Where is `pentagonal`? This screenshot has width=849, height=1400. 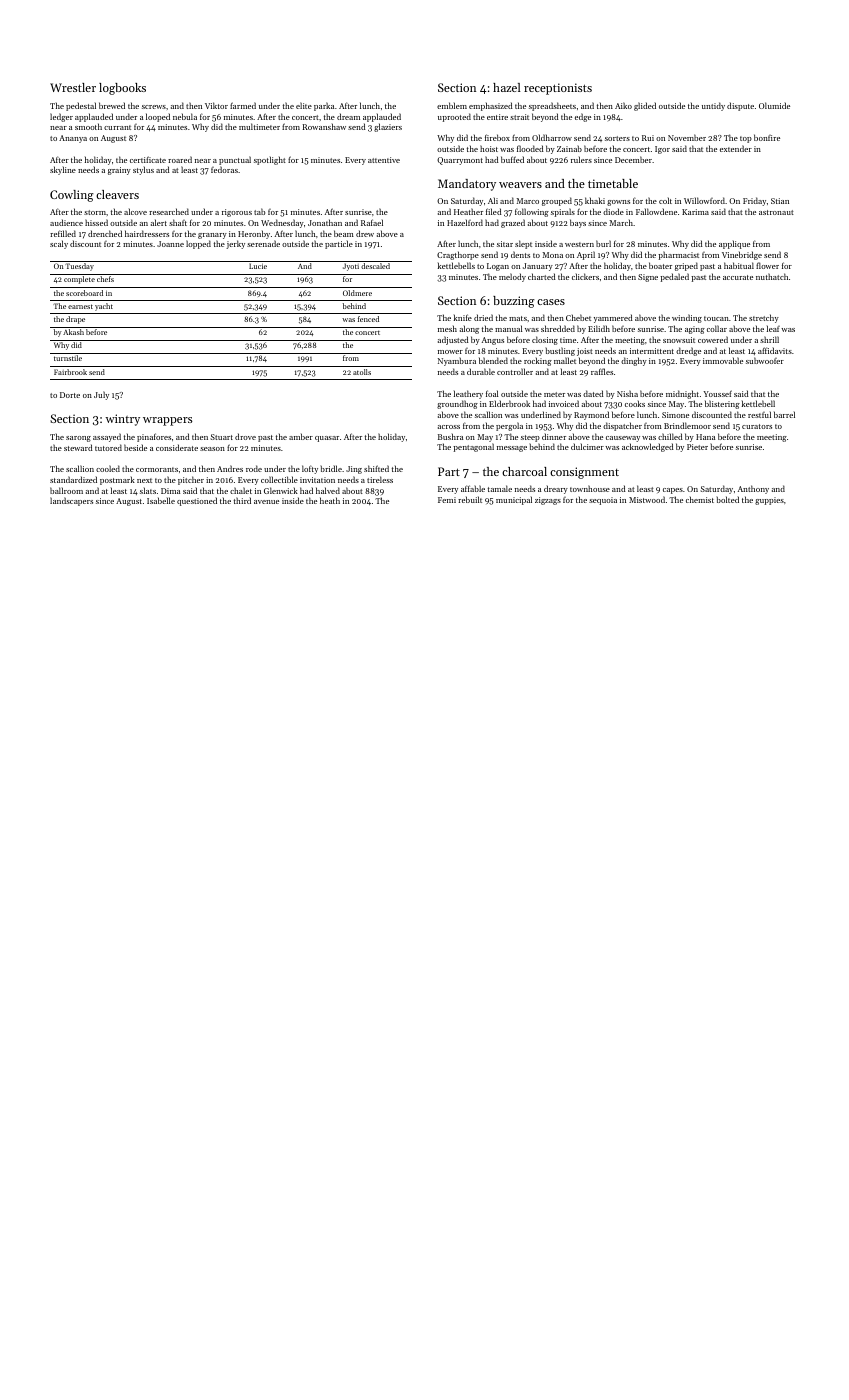 pentagonal is located at coordinates (473, 447).
